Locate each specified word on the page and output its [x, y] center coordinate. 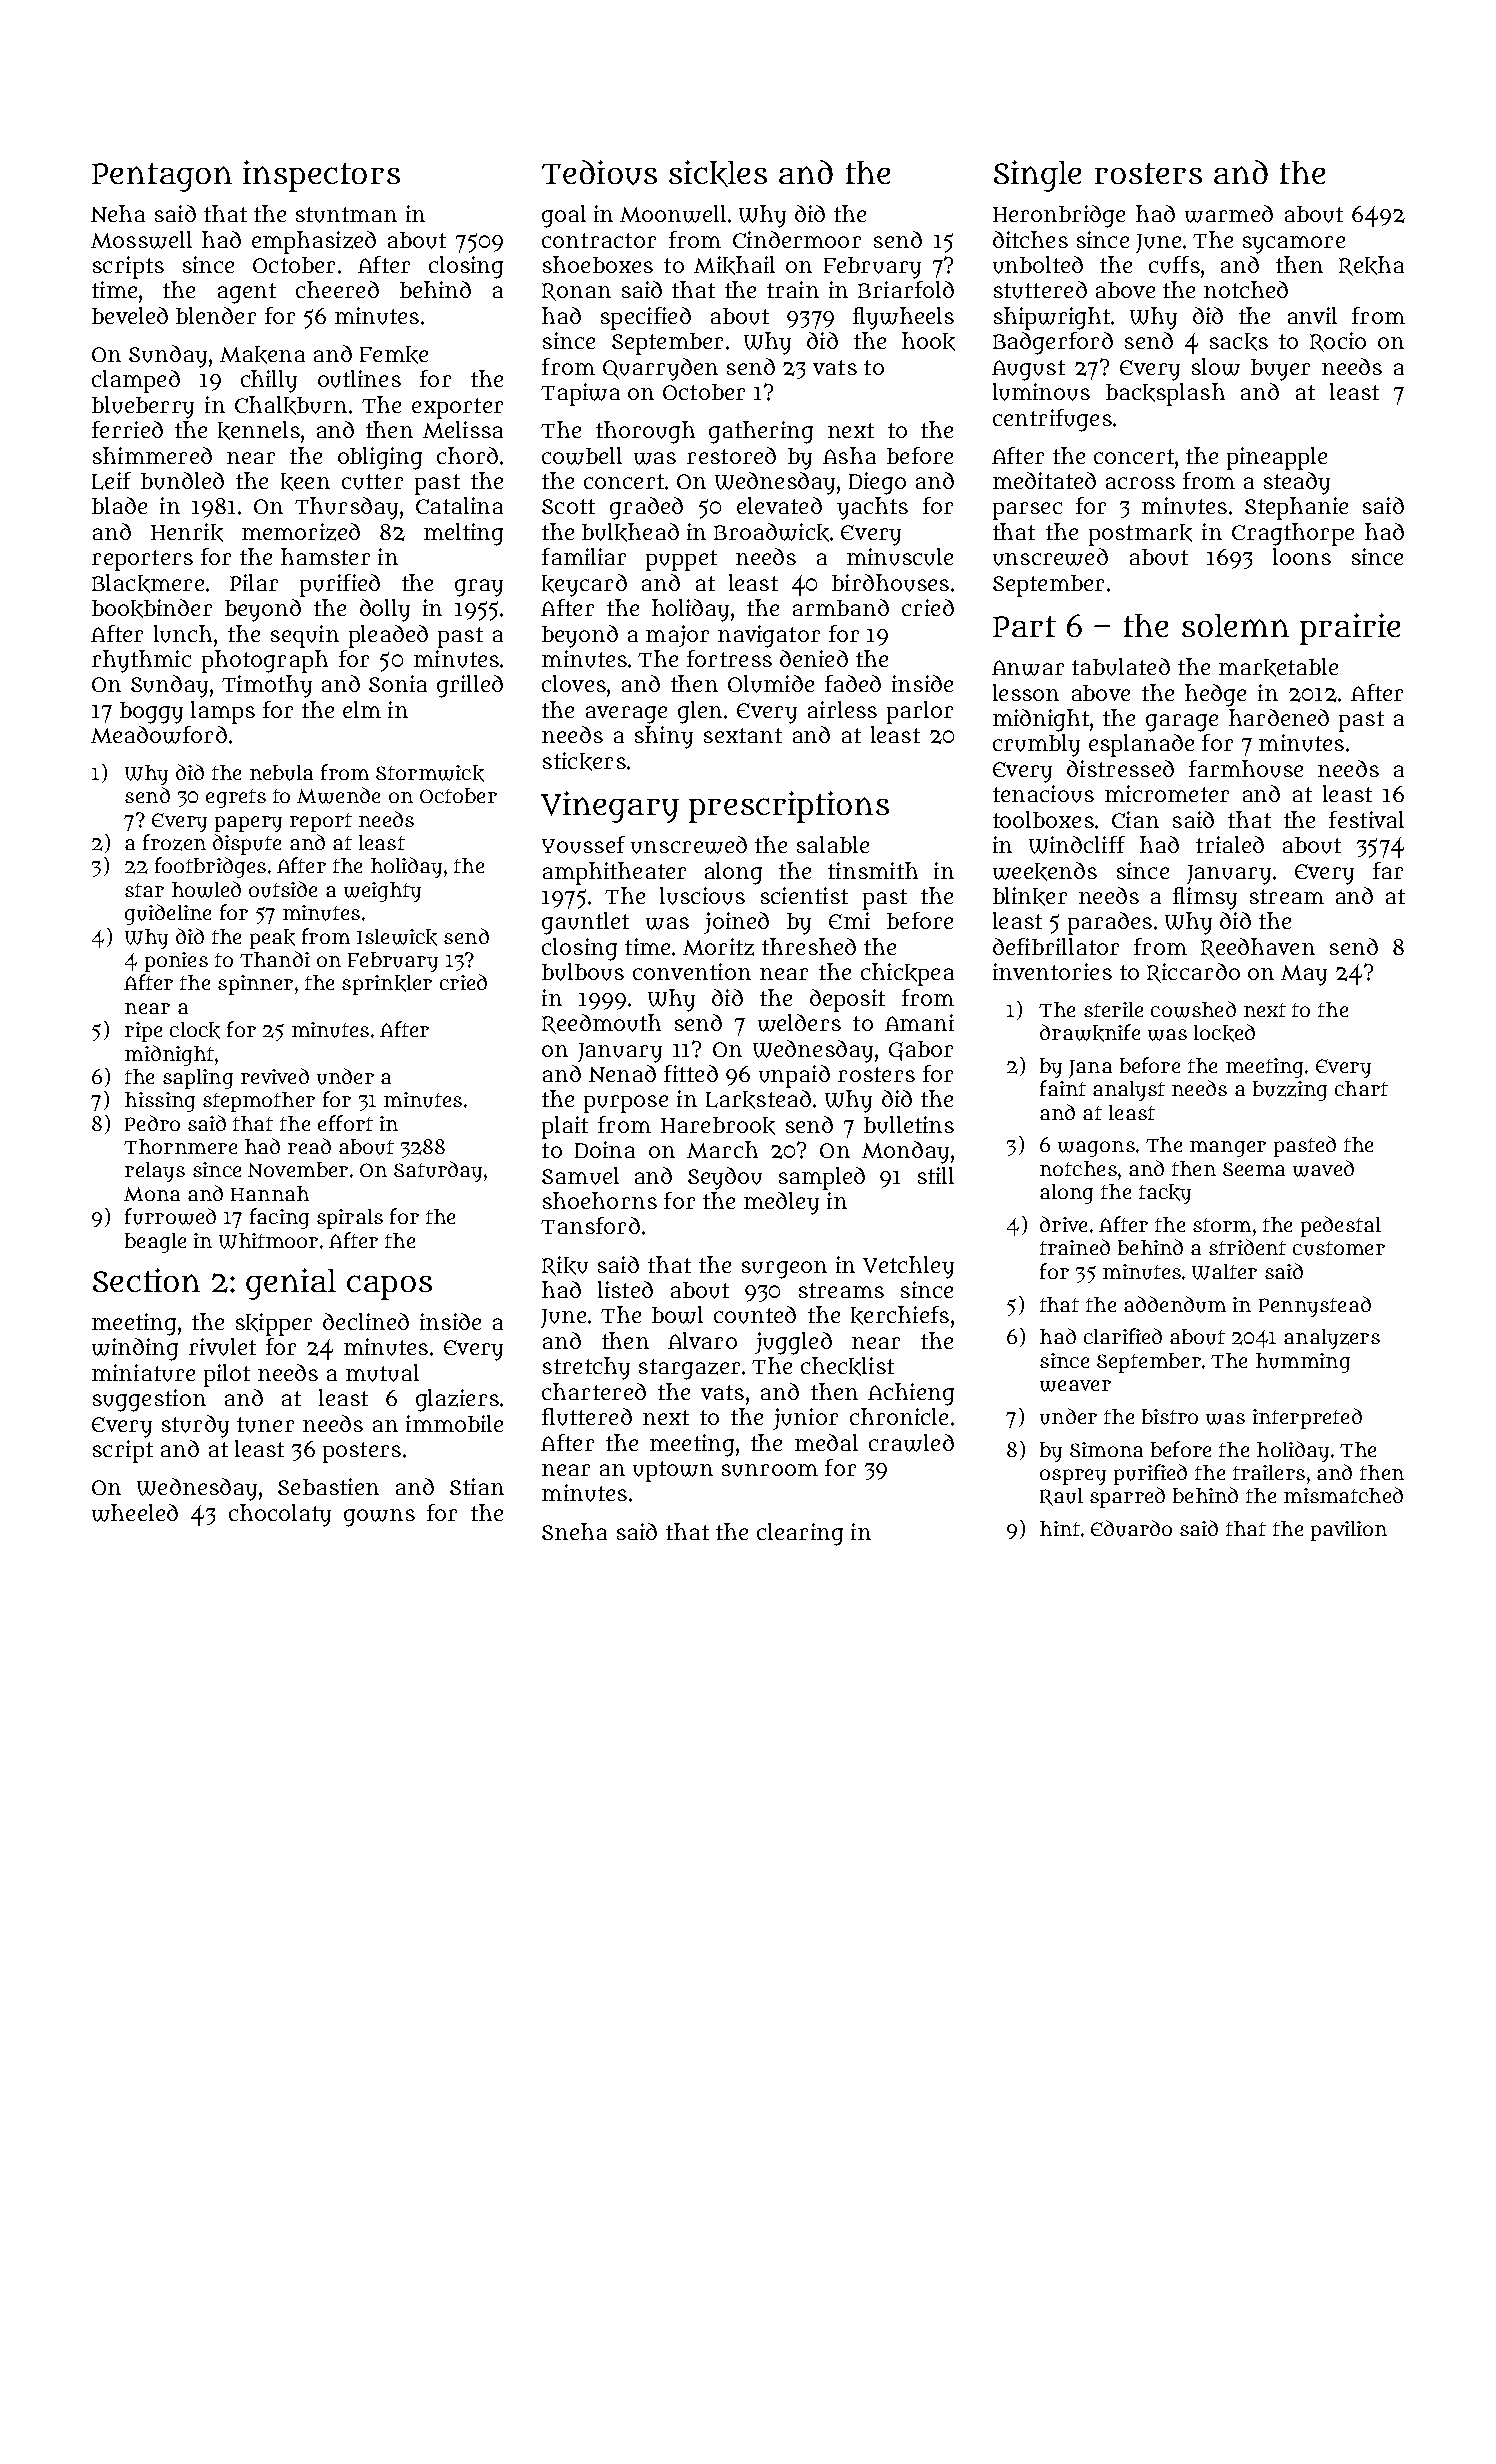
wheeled [135, 1513]
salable [833, 844]
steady [1297, 483]
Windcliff [1077, 845]
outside [283, 889]
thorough [645, 432]
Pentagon [162, 177]
